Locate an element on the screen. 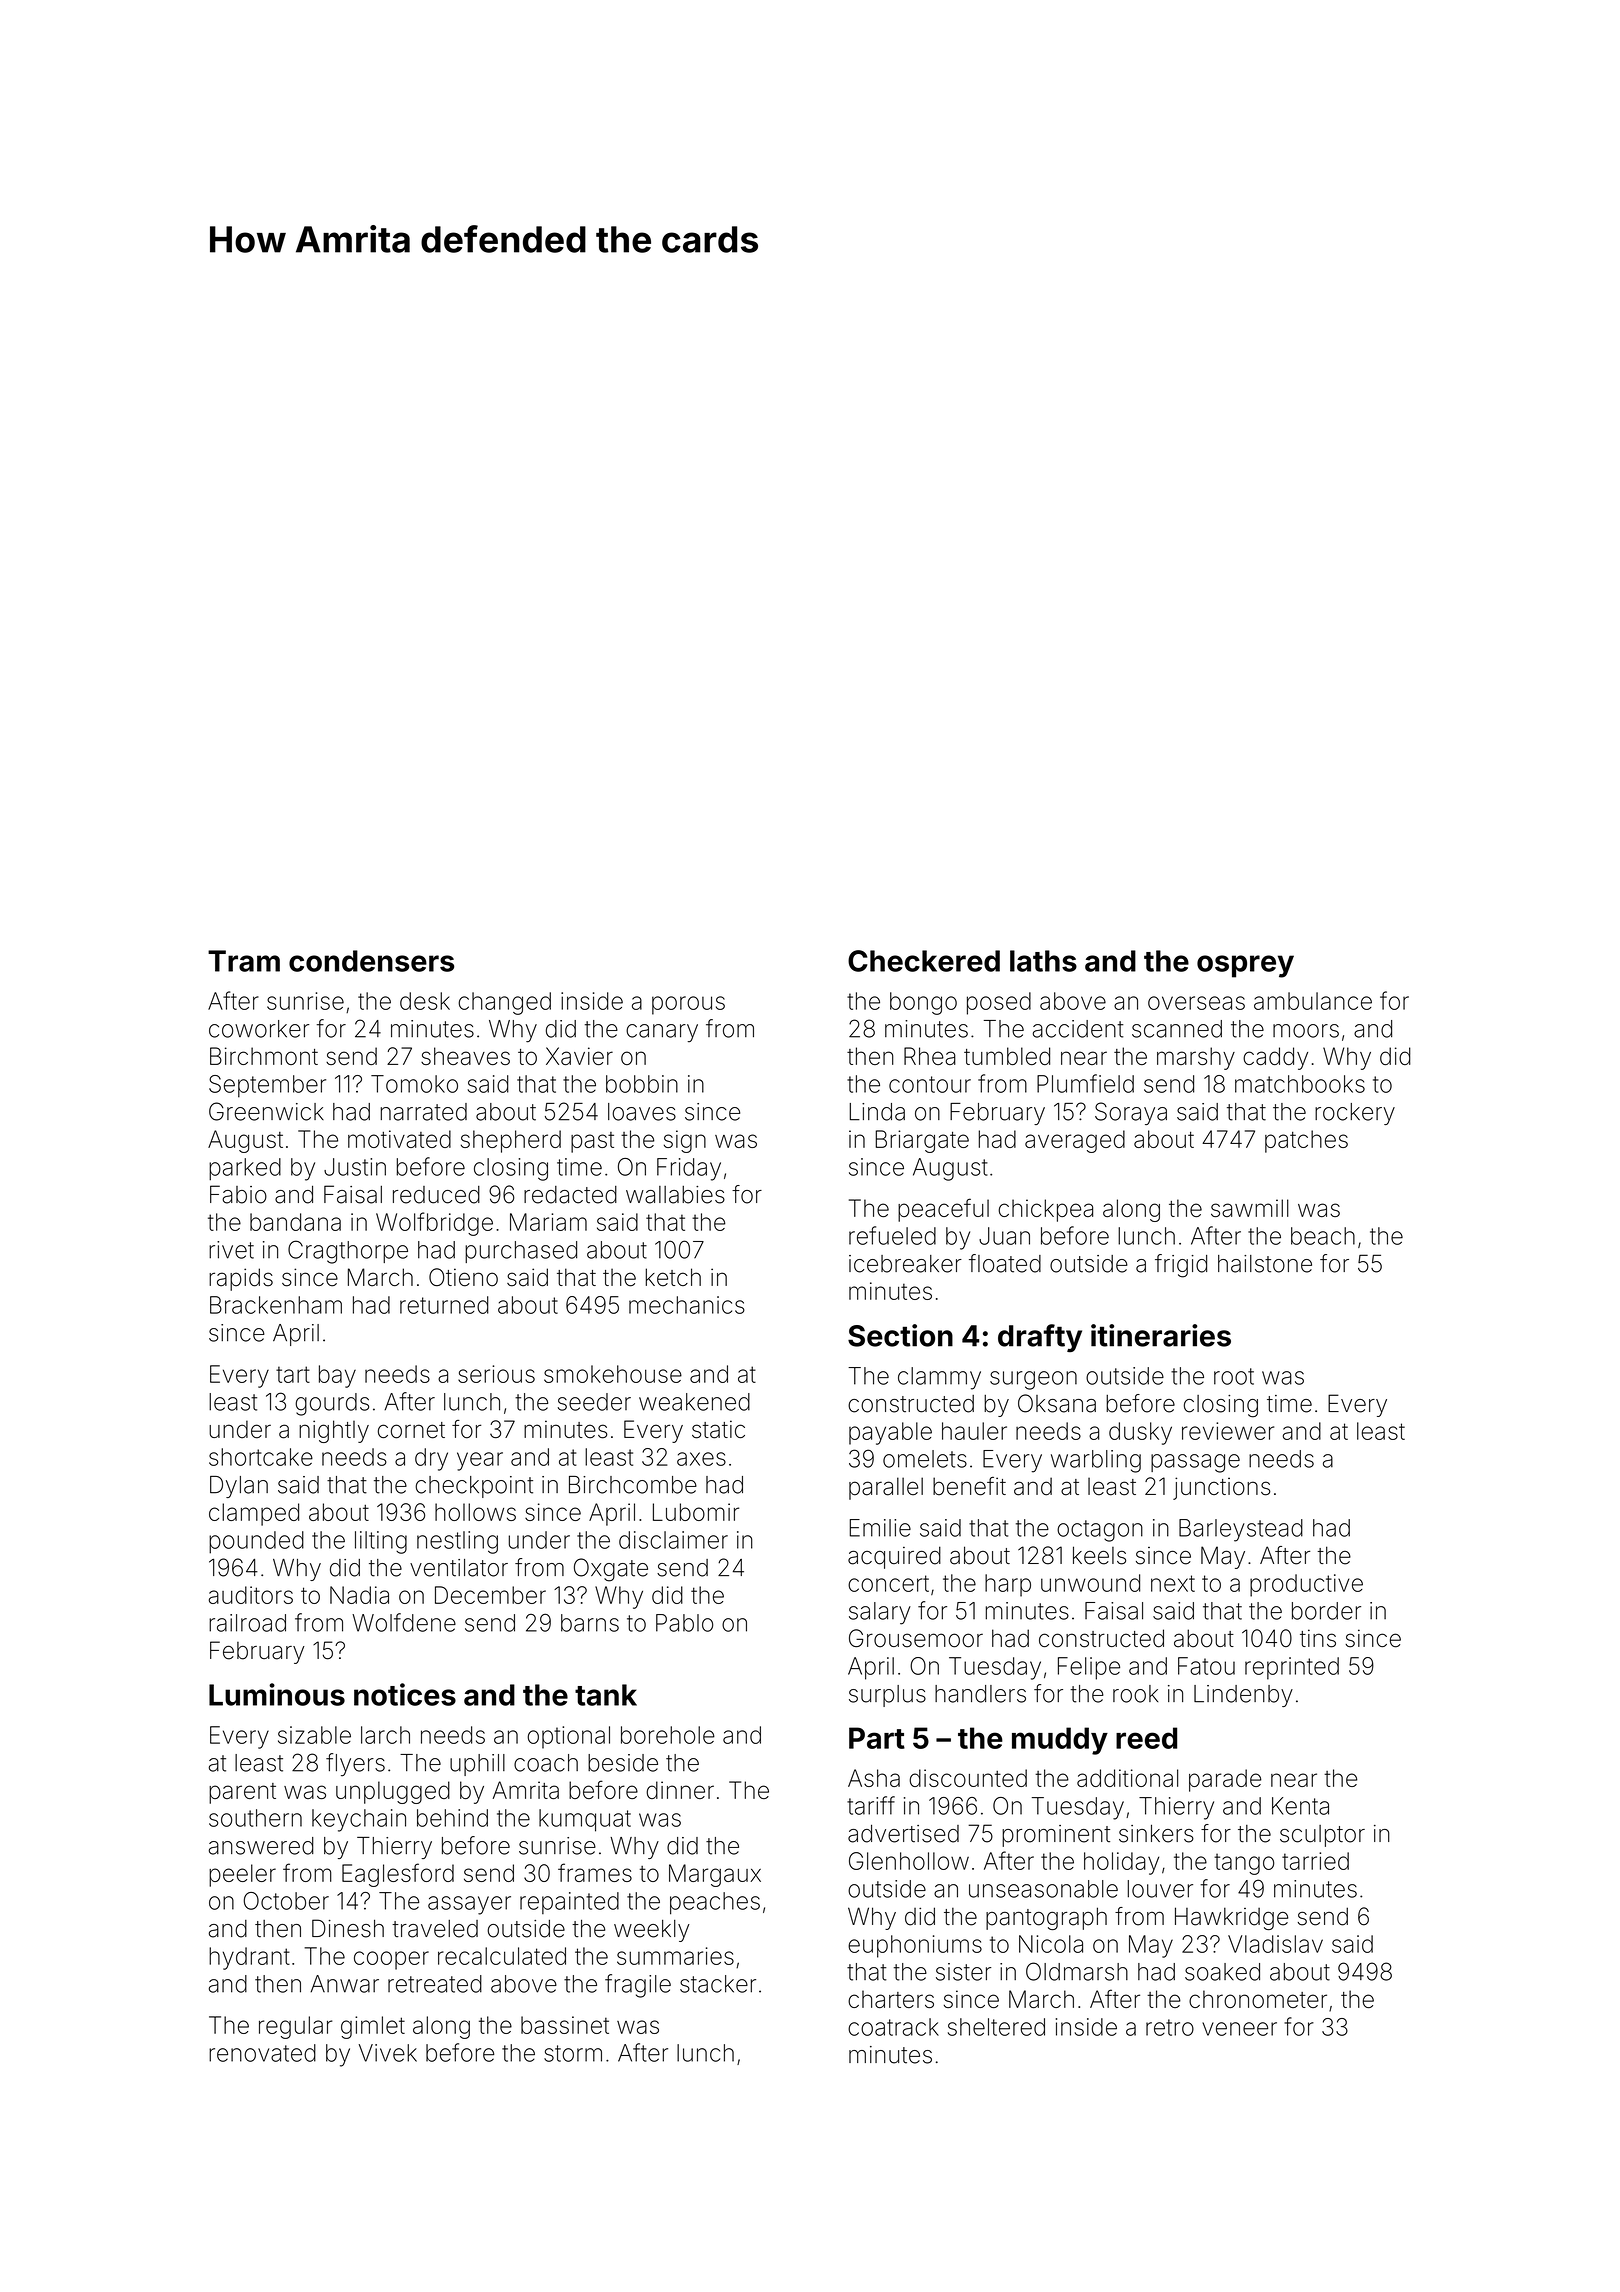 The image size is (1620, 2292). stacker is located at coordinates (718, 1984).
